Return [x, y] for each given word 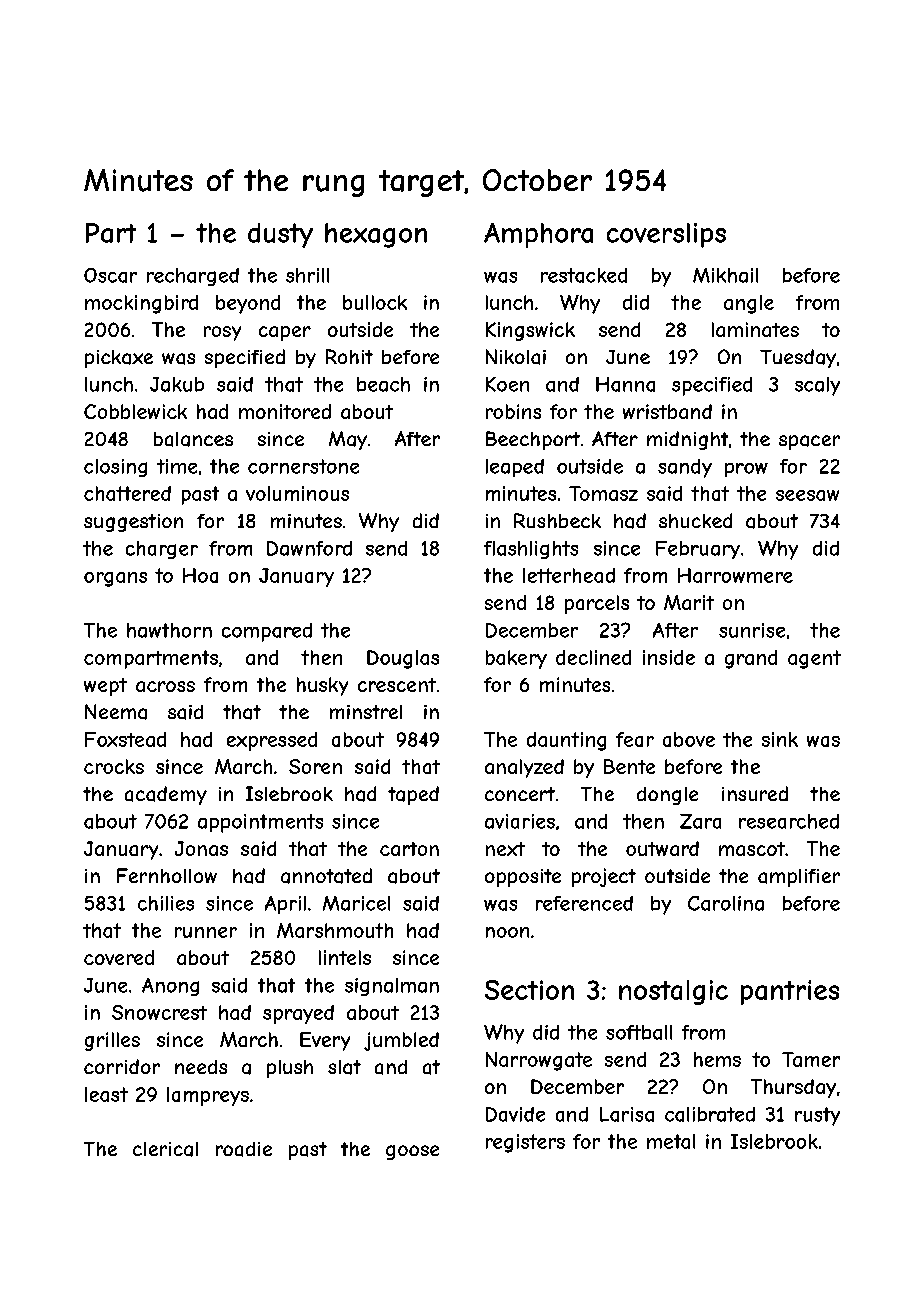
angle [749, 304]
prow [746, 470]
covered [119, 957]
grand [751, 659]
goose [412, 1152]
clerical [165, 1149]
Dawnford [309, 548]
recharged [193, 277]
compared [267, 632]
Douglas [403, 659]
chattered [127, 493]
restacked [584, 275]
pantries [790, 992]
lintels [345, 957]
